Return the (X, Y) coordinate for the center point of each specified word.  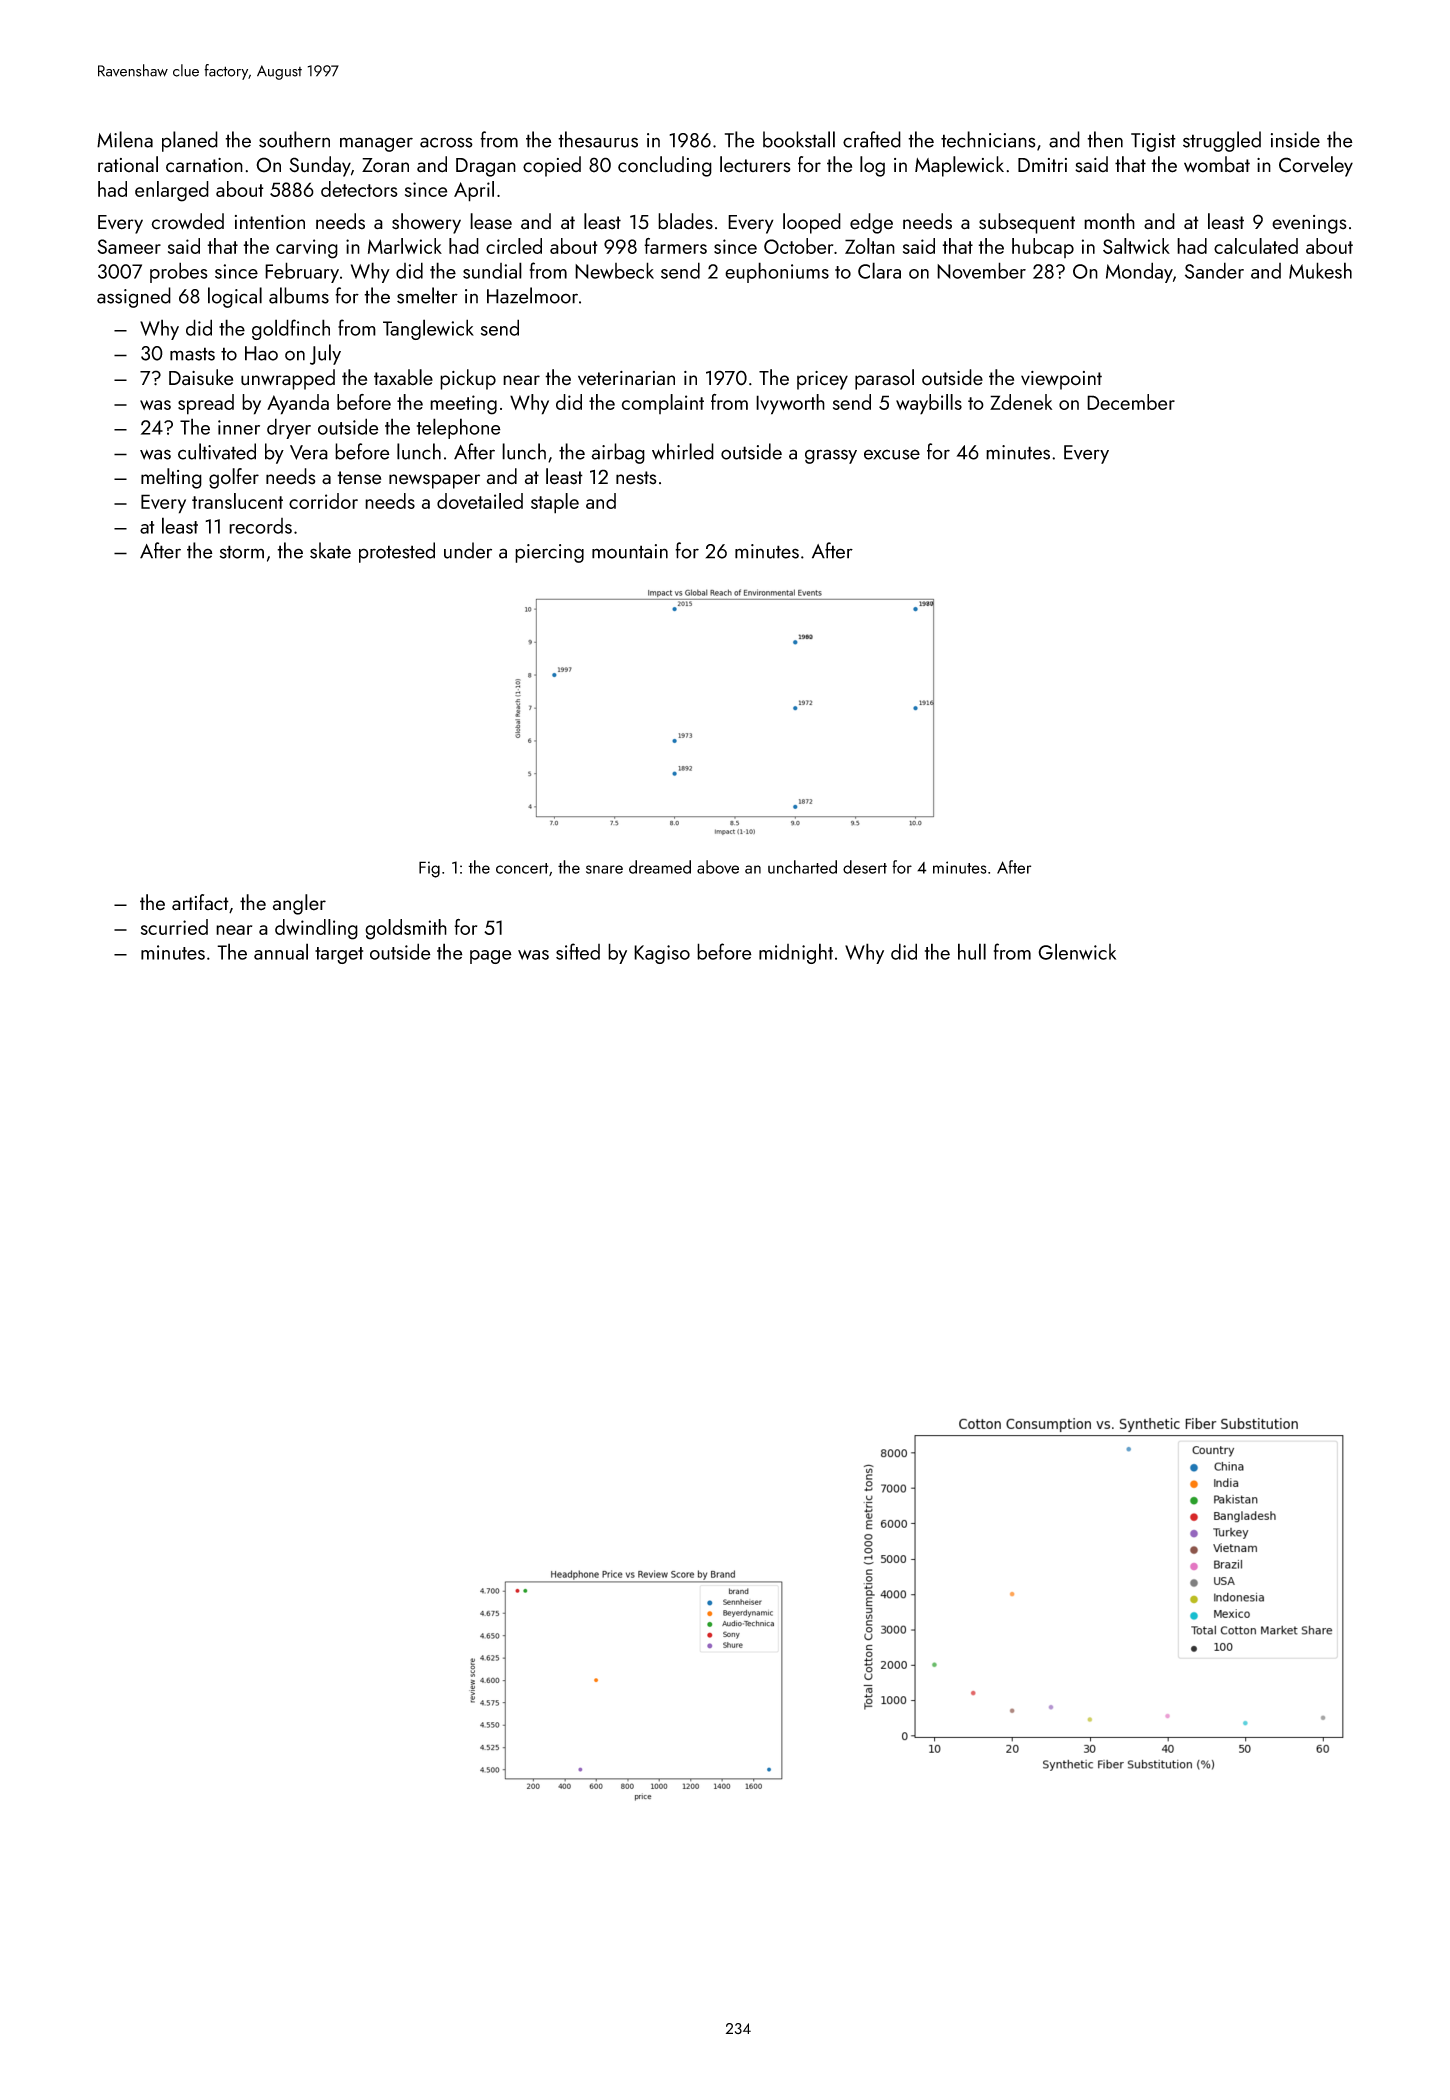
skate (330, 550)
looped (812, 223)
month (1109, 221)
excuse (892, 454)
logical (235, 297)
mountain (630, 551)
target (339, 955)
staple (555, 503)
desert (865, 867)
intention (270, 222)
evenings (1309, 224)
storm (242, 552)
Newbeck (614, 270)
